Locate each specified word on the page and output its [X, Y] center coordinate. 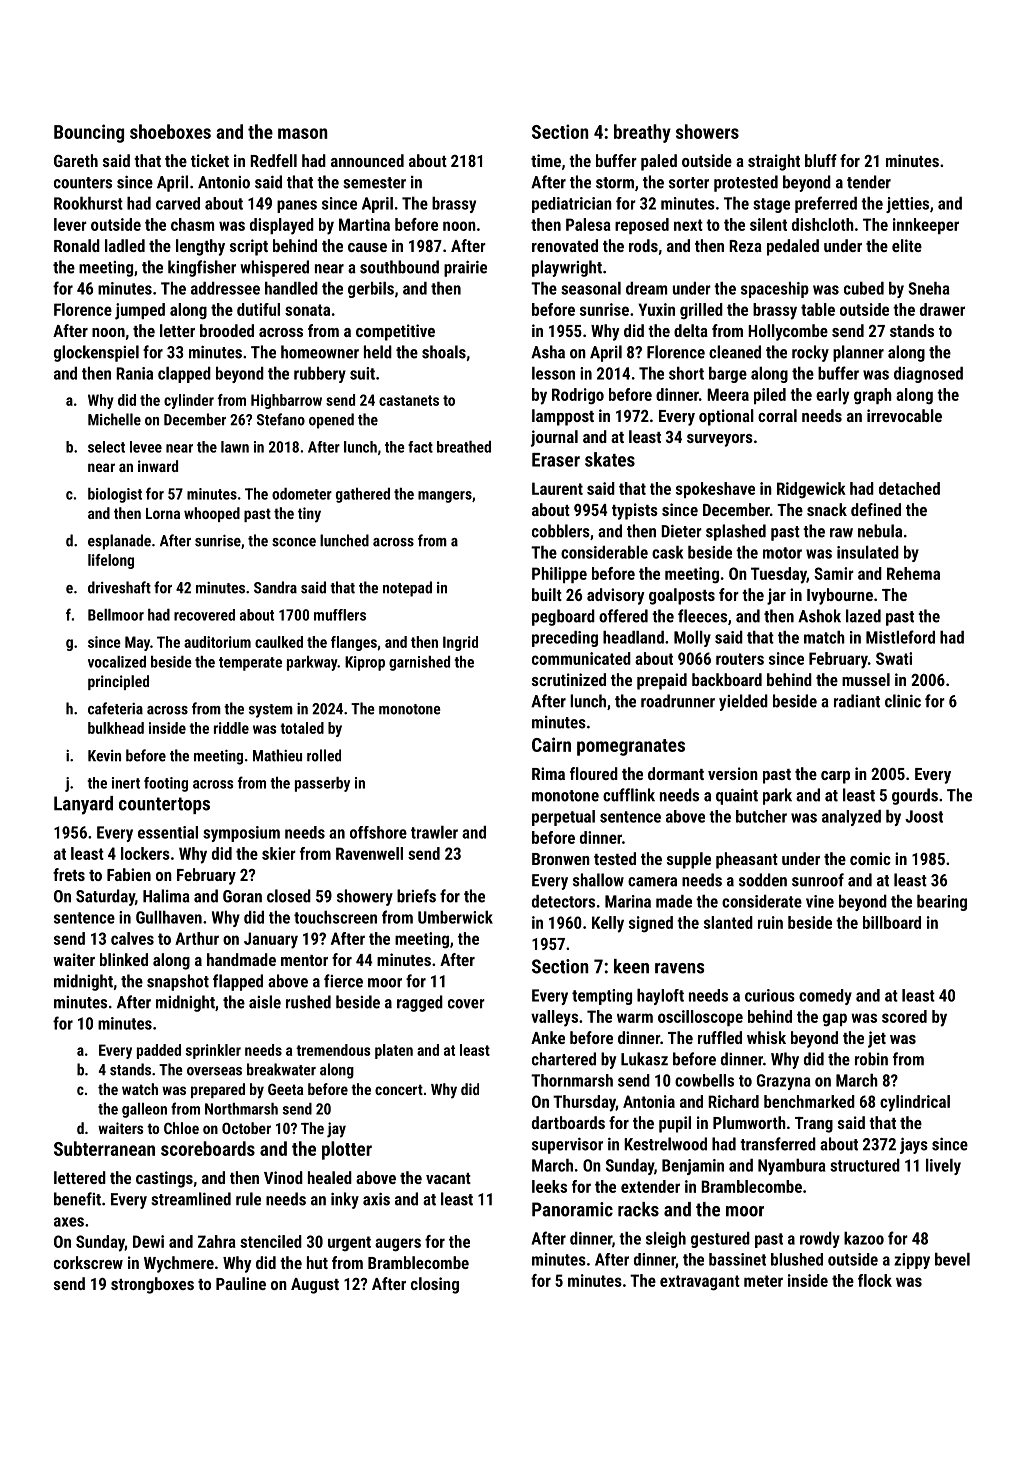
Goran [242, 896]
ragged [420, 1003]
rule [248, 1199]
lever [70, 224]
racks [638, 1209]
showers [707, 131]
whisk [766, 1037]
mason [303, 133]
